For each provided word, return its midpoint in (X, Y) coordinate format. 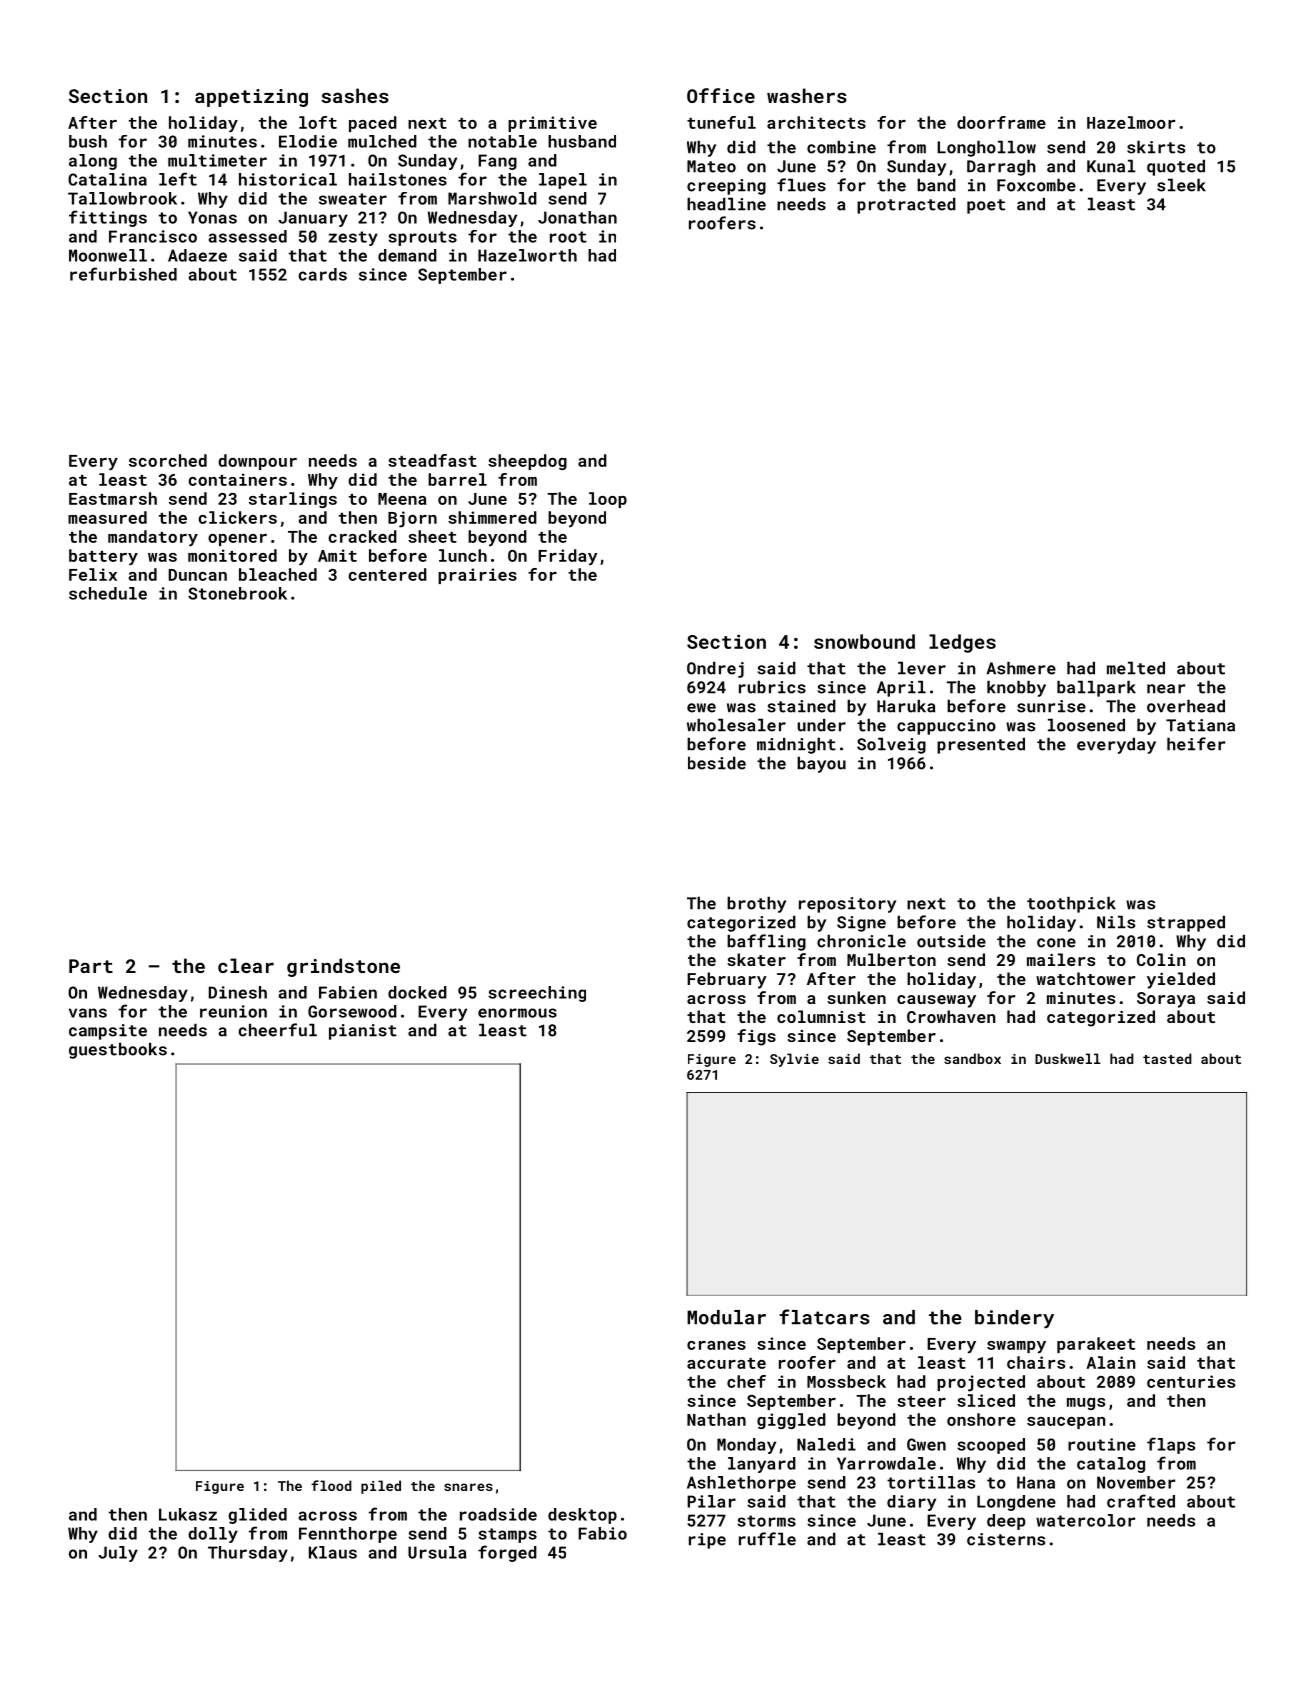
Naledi (826, 1444)
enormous (517, 1013)
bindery (1014, 1319)
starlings (293, 500)
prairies (477, 576)
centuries (1191, 1381)
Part (91, 966)
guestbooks (118, 1051)
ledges (962, 643)
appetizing (251, 98)
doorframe (1001, 122)
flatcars (824, 1317)
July (118, 1554)
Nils (1116, 922)
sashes (355, 95)
